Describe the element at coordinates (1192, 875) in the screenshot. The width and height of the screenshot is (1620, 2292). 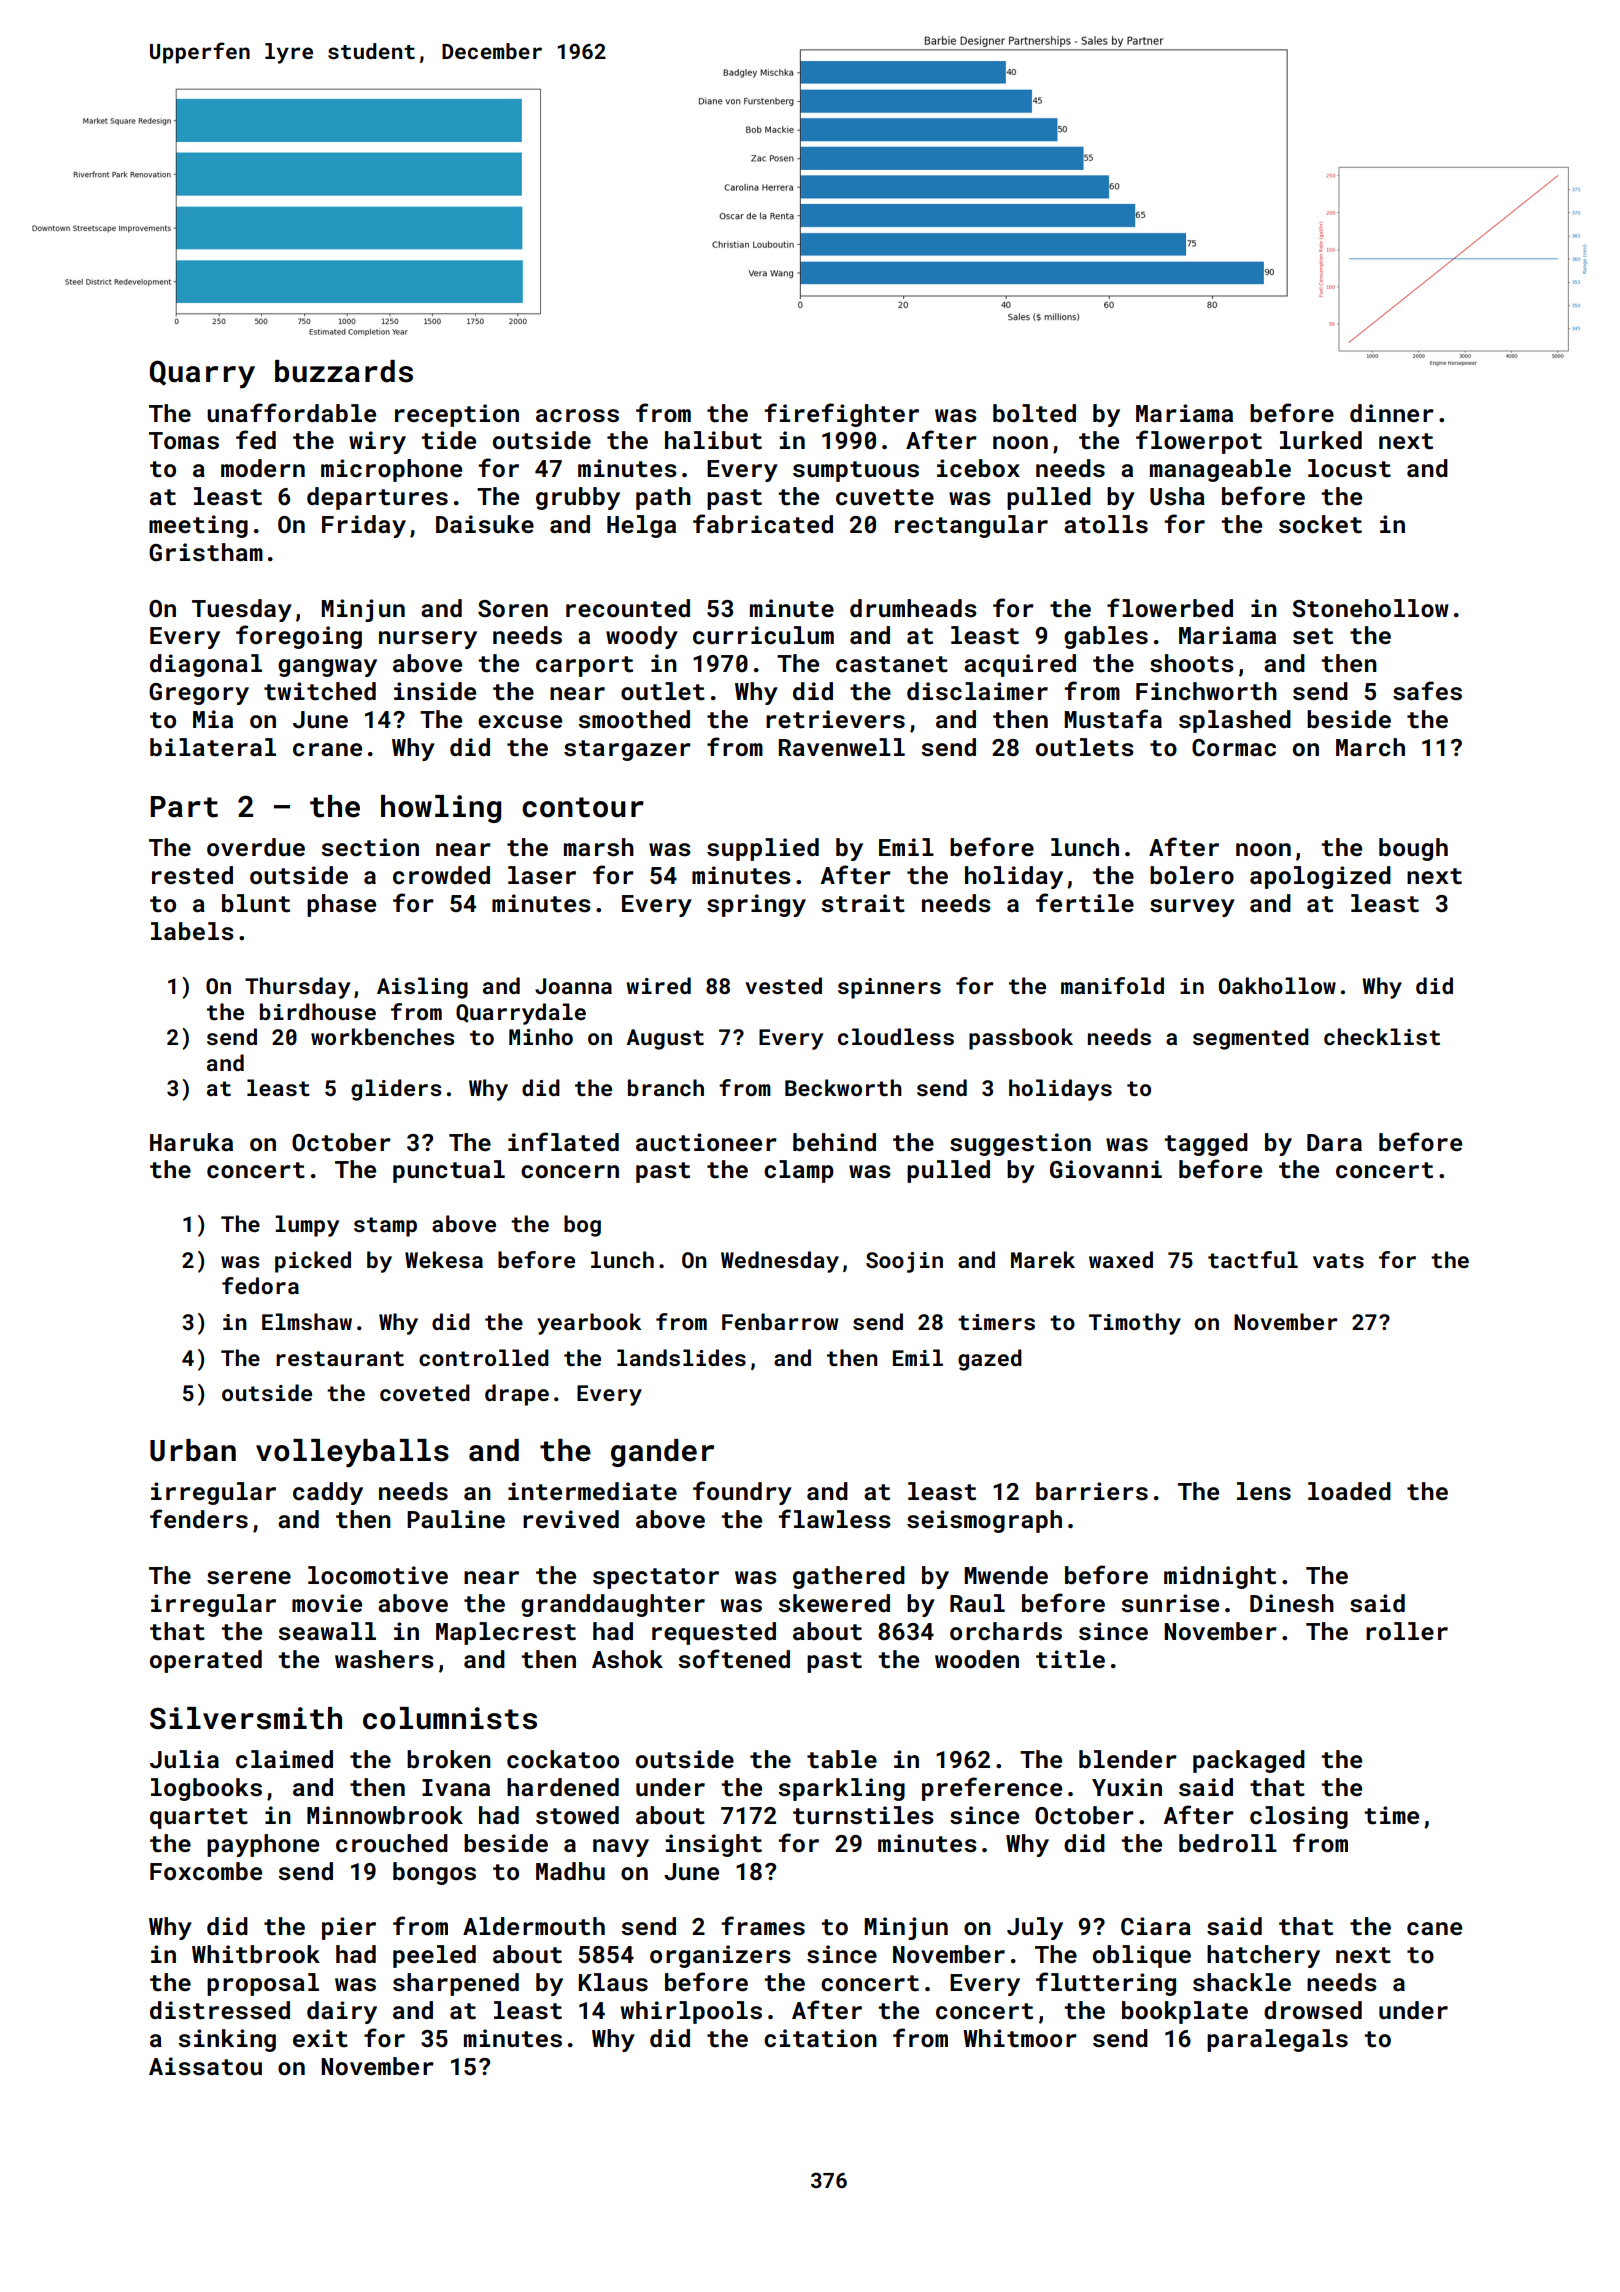
I see `bolero` at that location.
